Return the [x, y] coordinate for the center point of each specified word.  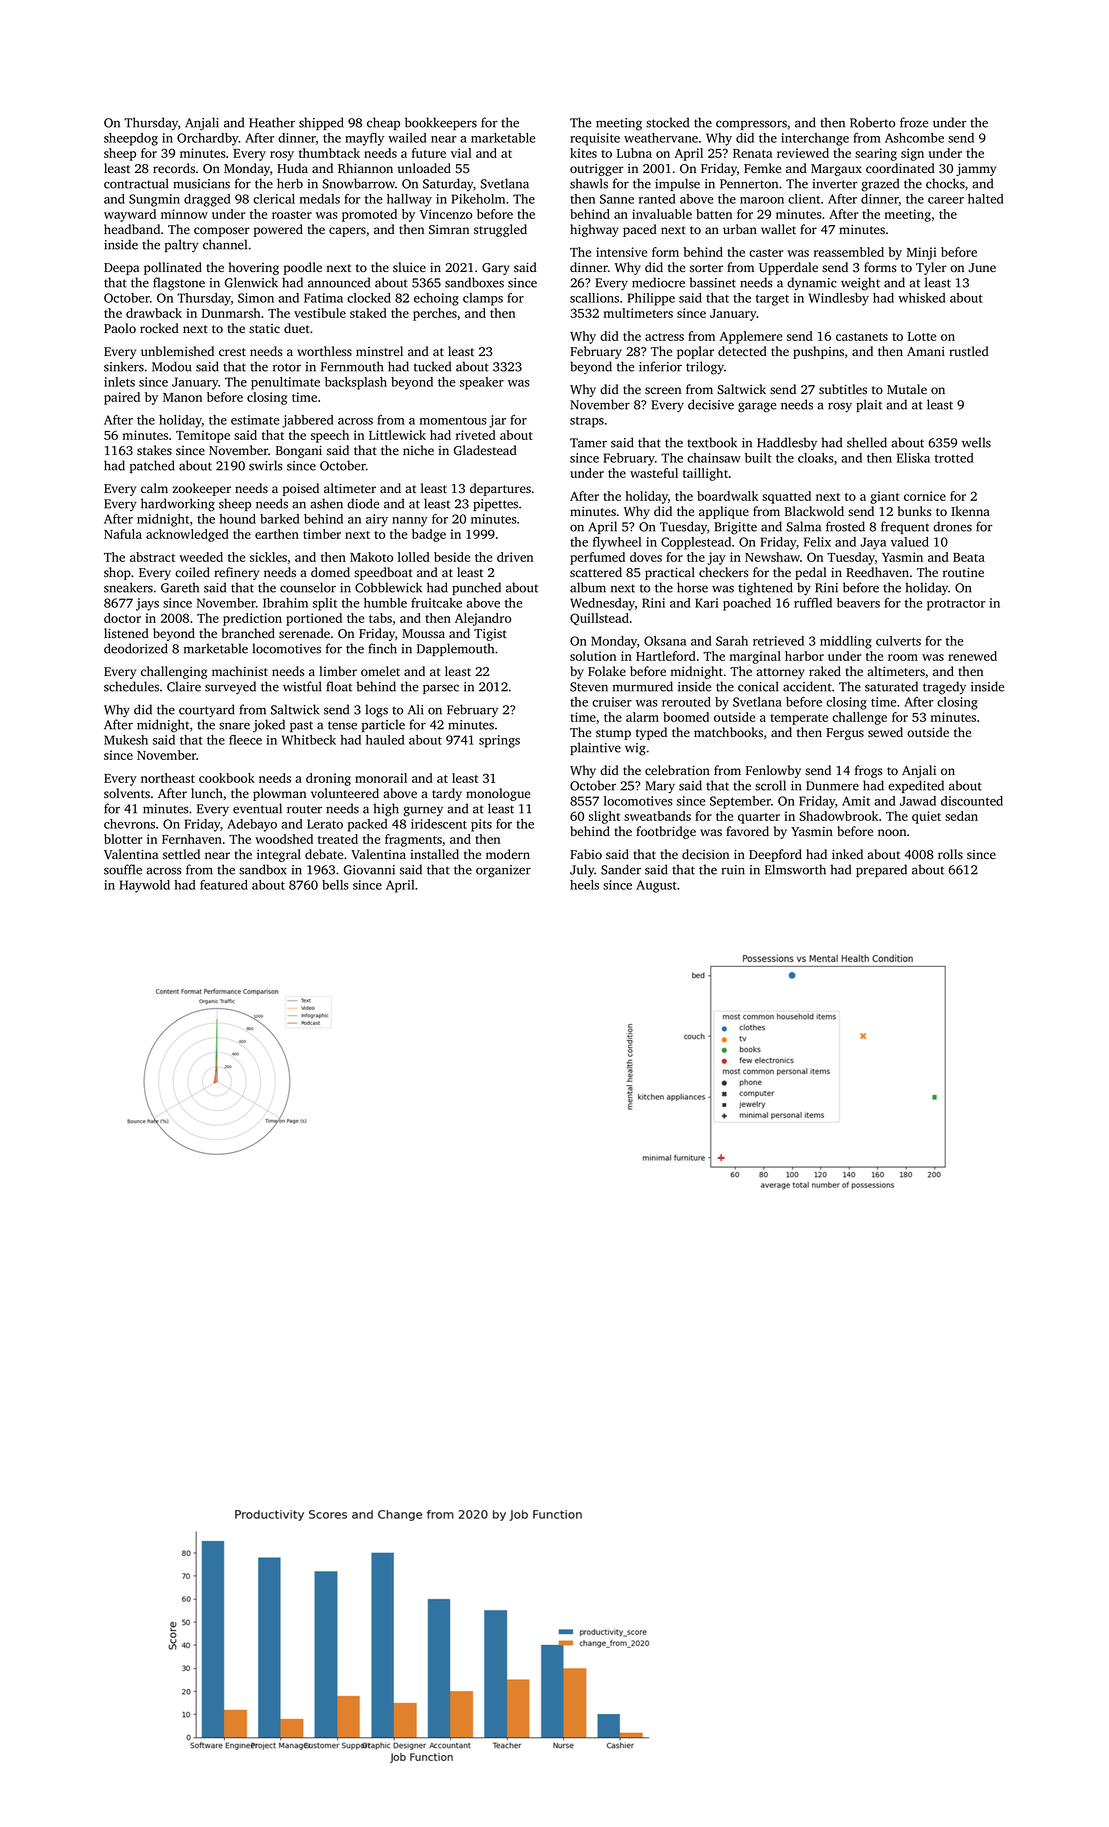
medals [320, 199]
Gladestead [485, 450]
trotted [954, 458]
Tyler [931, 268]
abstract [152, 557]
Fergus [845, 734]
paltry [182, 245]
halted [985, 199]
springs [499, 741]
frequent [905, 527]
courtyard [207, 711]
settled [181, 854]
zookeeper [201, 489]
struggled [500, 230]
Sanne [617, 199]
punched [476, 588]
